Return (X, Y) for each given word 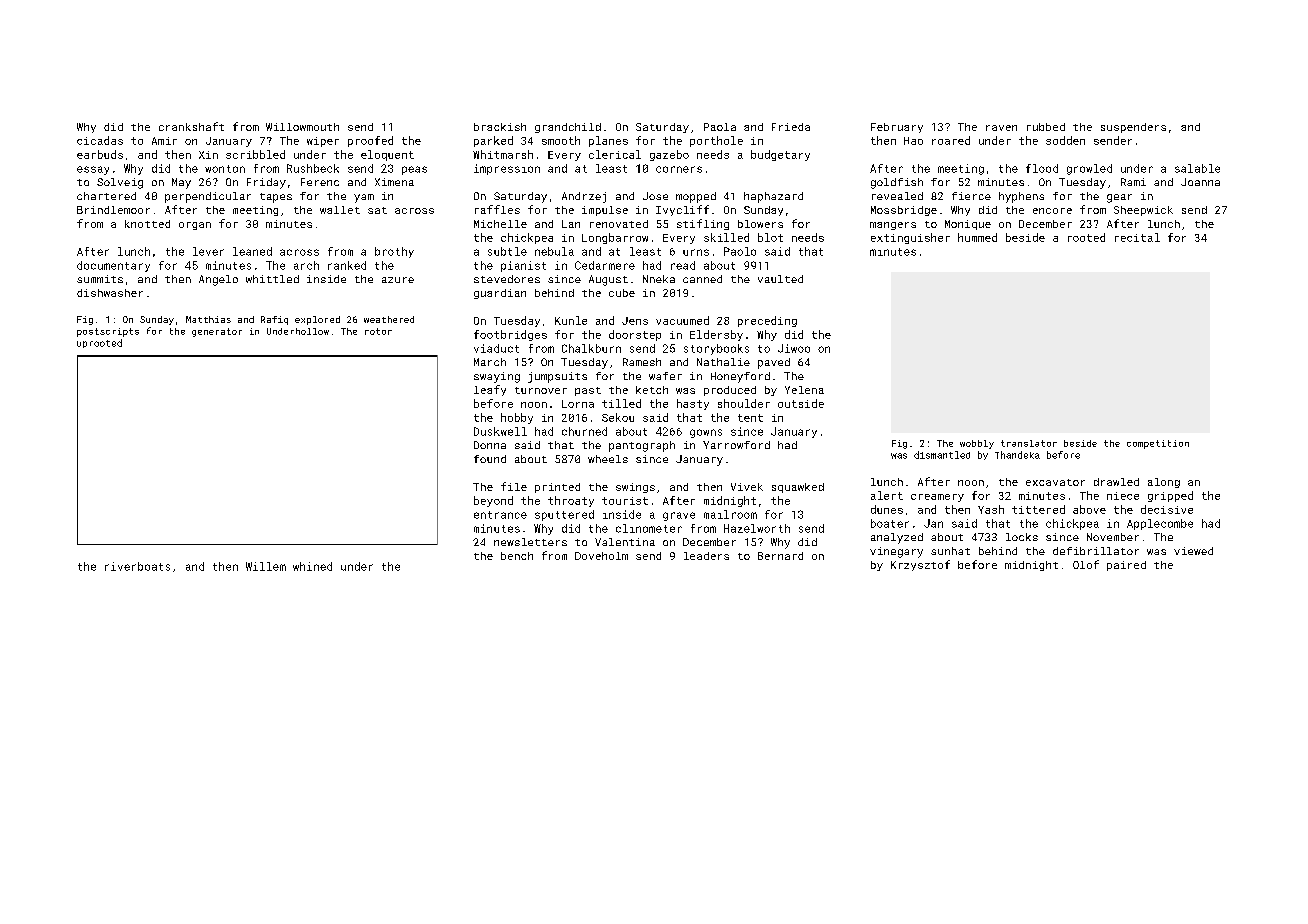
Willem (266, 566)
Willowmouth (302, 127)
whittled (272, 279)
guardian (500, 294)
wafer (665, 376)
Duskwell (500, 431)
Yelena (804, 390)
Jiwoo (794, 348)
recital (1137, 237)
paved (774, 363)
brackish (500, 127)
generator (217, 332)
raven (1001, 128)
